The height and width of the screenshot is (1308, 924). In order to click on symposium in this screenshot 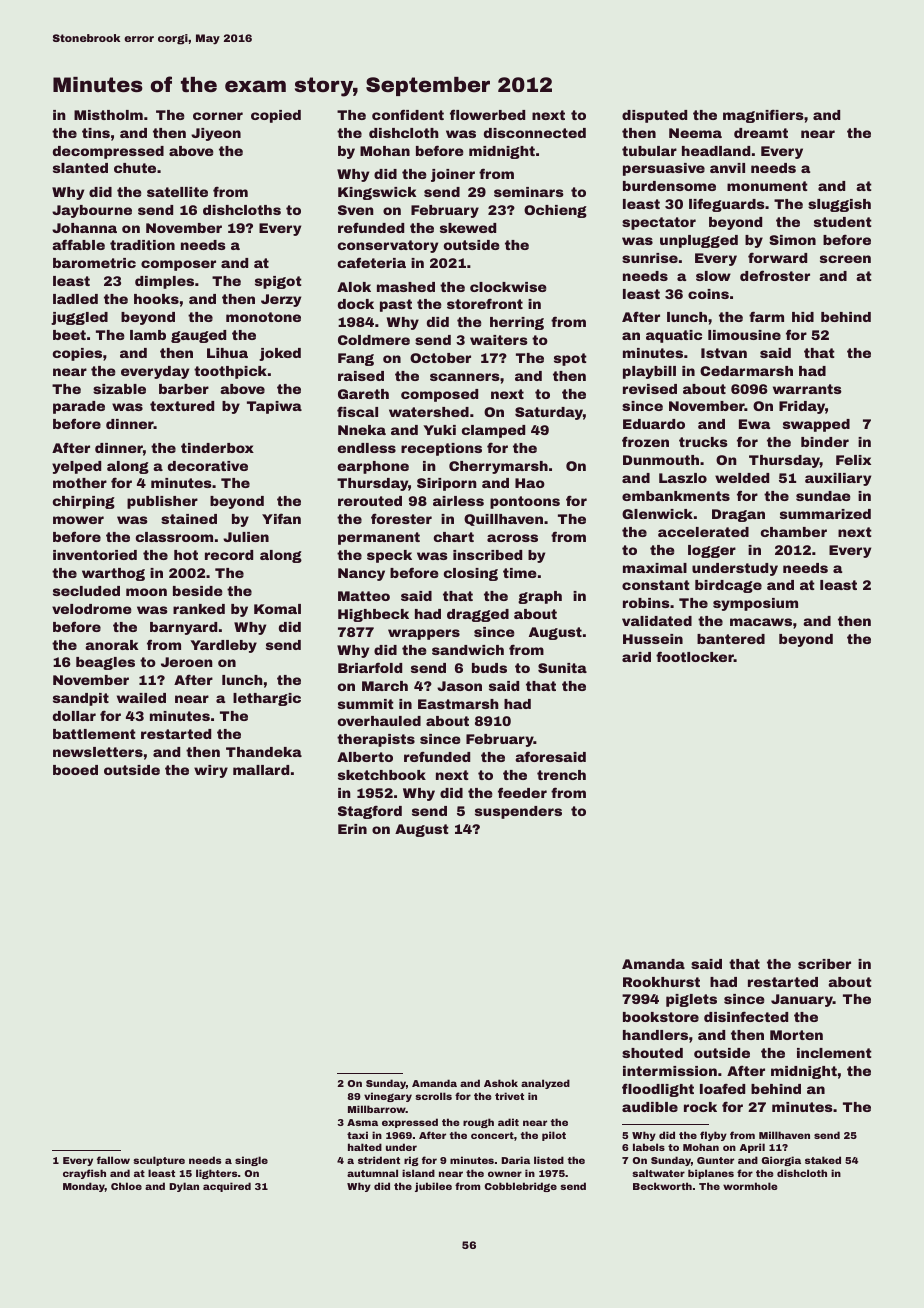, I will do `click(755, 604)`.
